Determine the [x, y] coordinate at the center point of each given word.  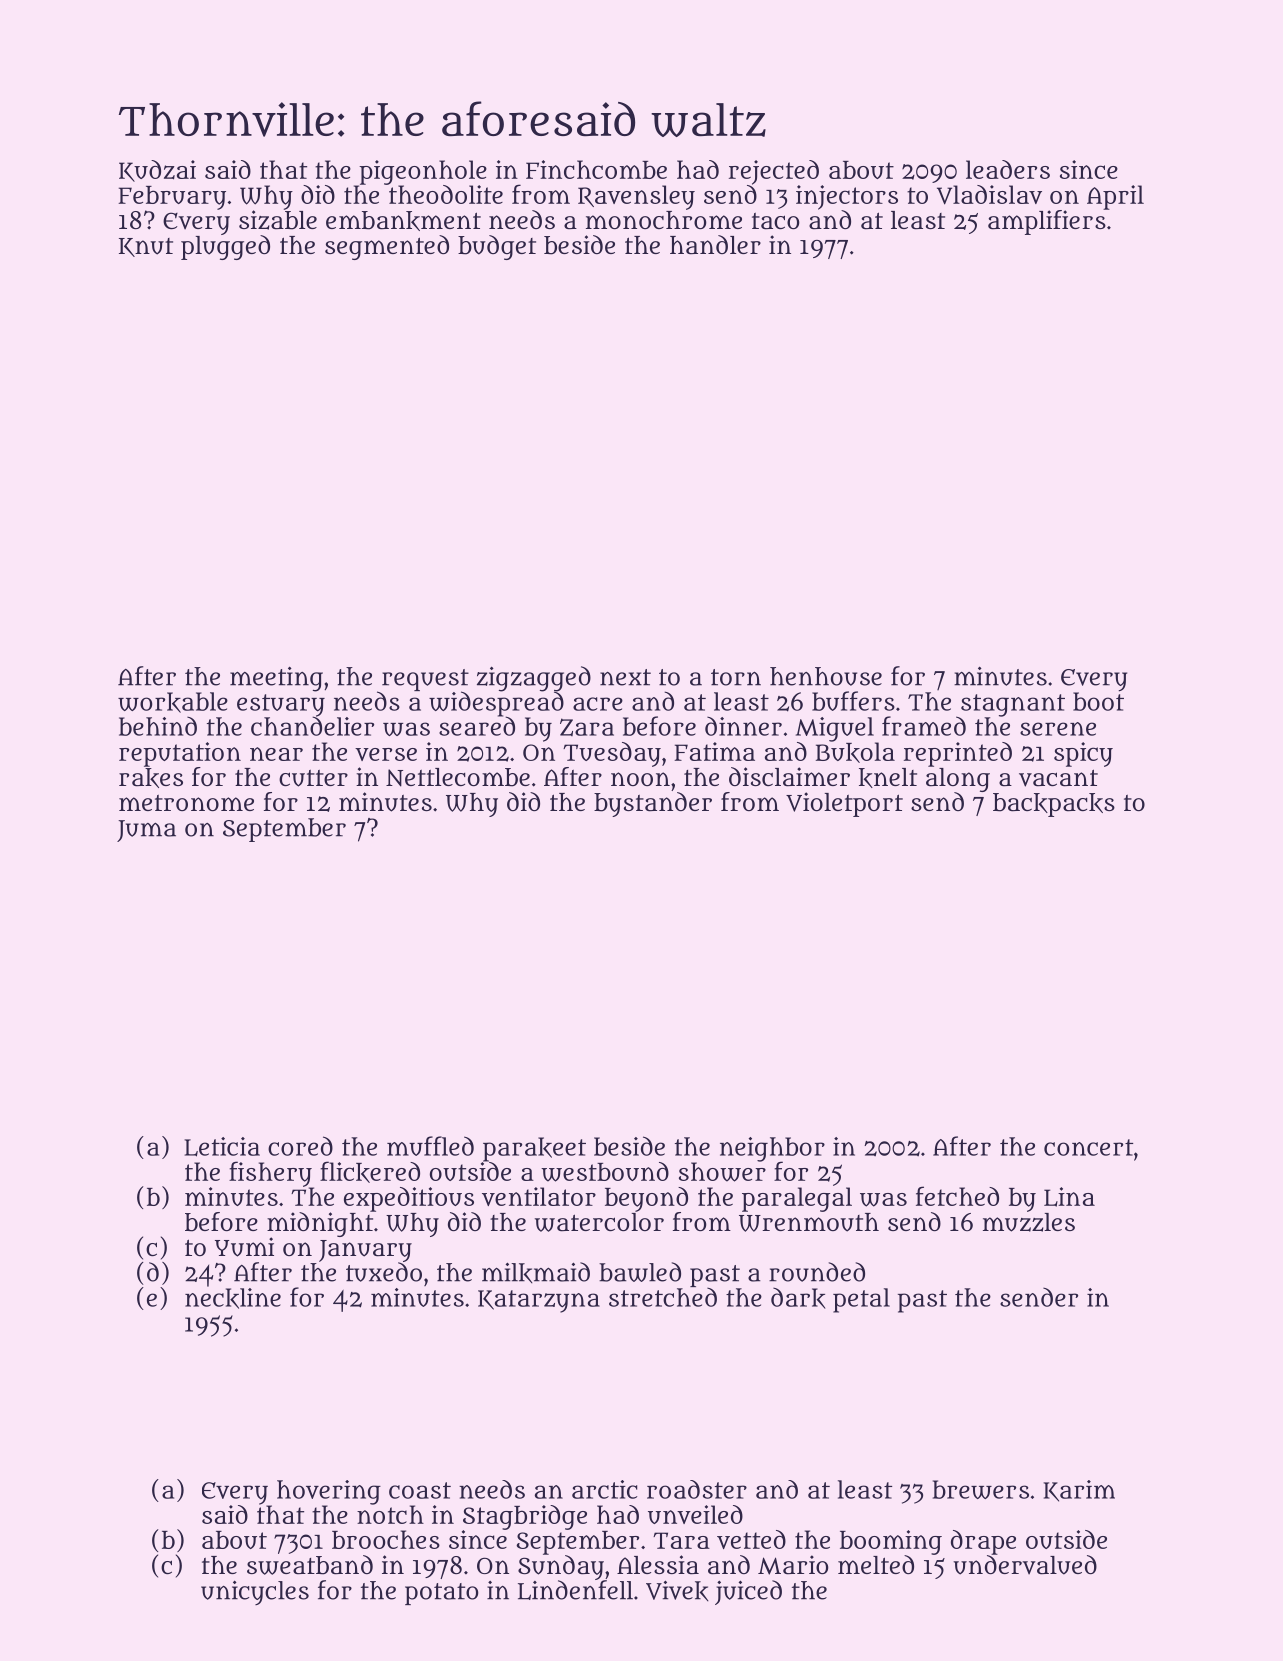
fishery [270, 1174]
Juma [146, 831]
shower [722, 1172]
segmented [387, 247]
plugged [225, 247]
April [1115, 197]
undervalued [1025, 1565]
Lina [1069, 1197]
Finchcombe [596, 169]
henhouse [826, 676]
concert [1088, 1147]
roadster [697, 1489]
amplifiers [1047, 222]
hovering [329, 1492]
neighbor [772, 1149]
